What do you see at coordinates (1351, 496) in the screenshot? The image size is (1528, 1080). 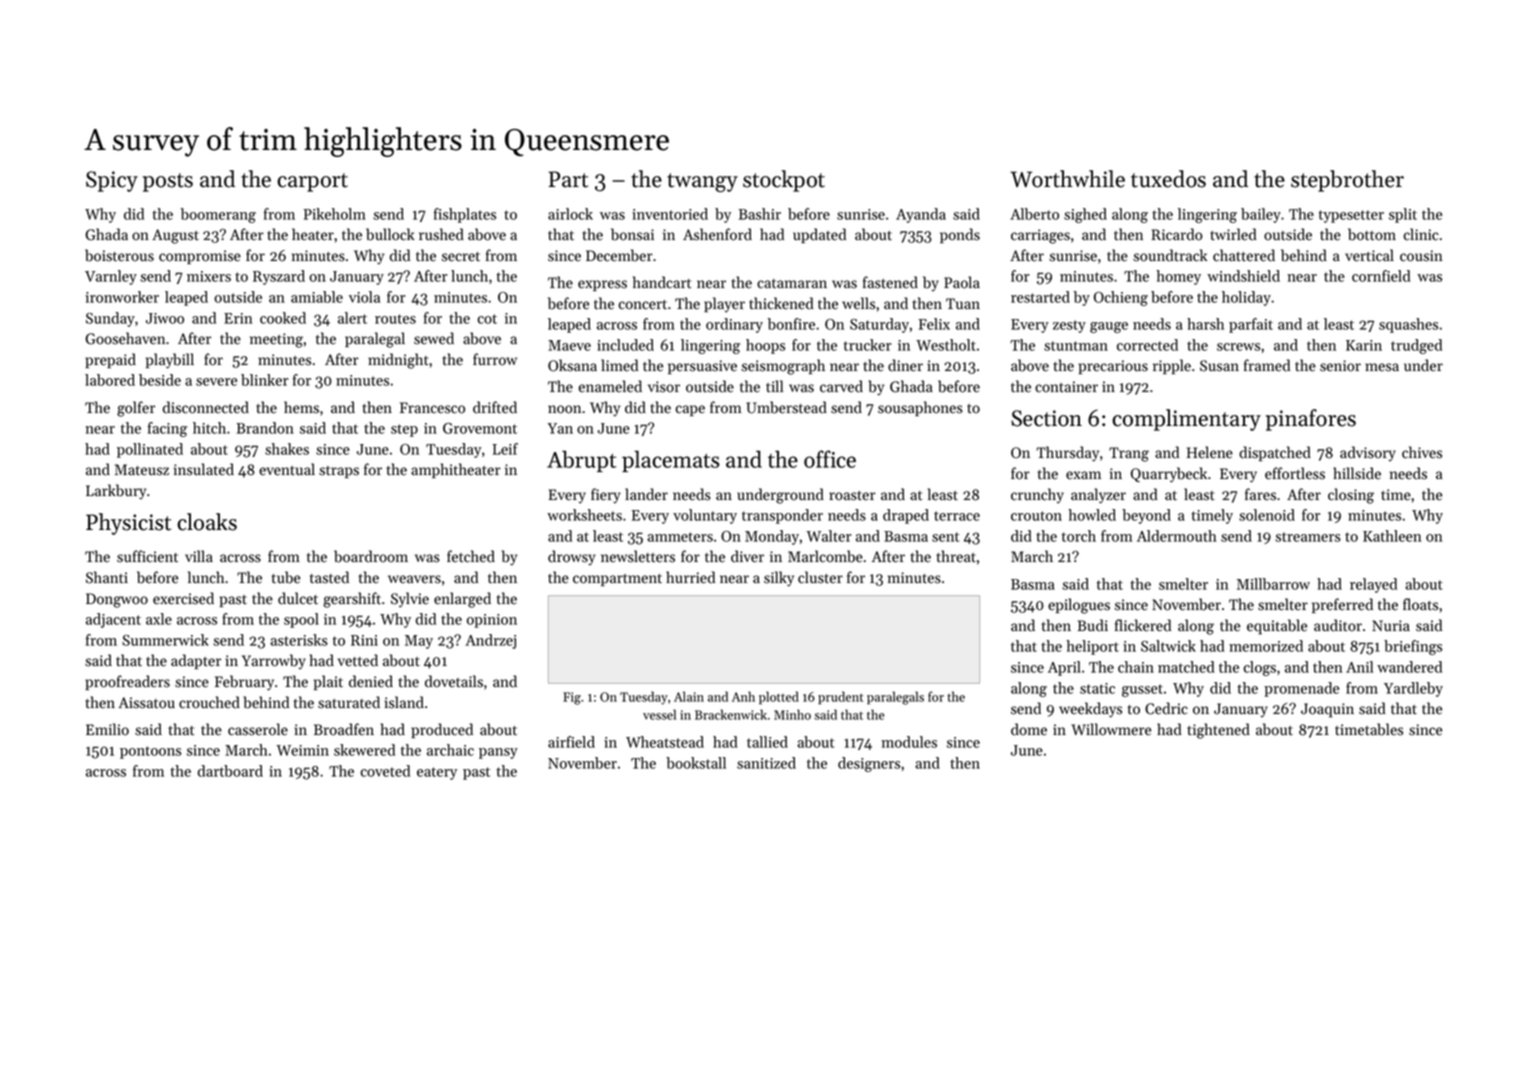 I see `closing` at bounding box center [1351, 496].
